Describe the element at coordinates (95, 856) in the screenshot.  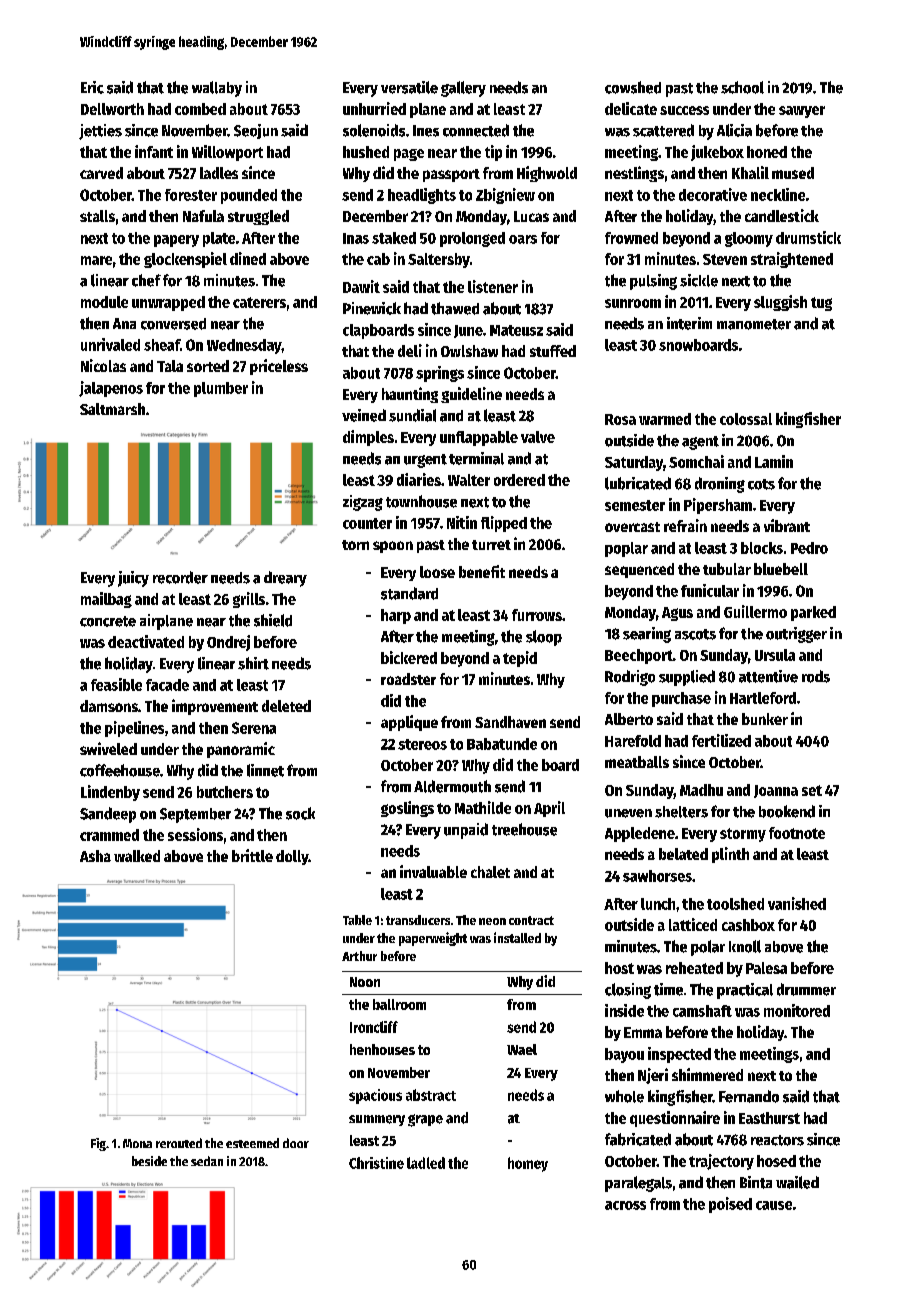
I see `Asha` at that location.
